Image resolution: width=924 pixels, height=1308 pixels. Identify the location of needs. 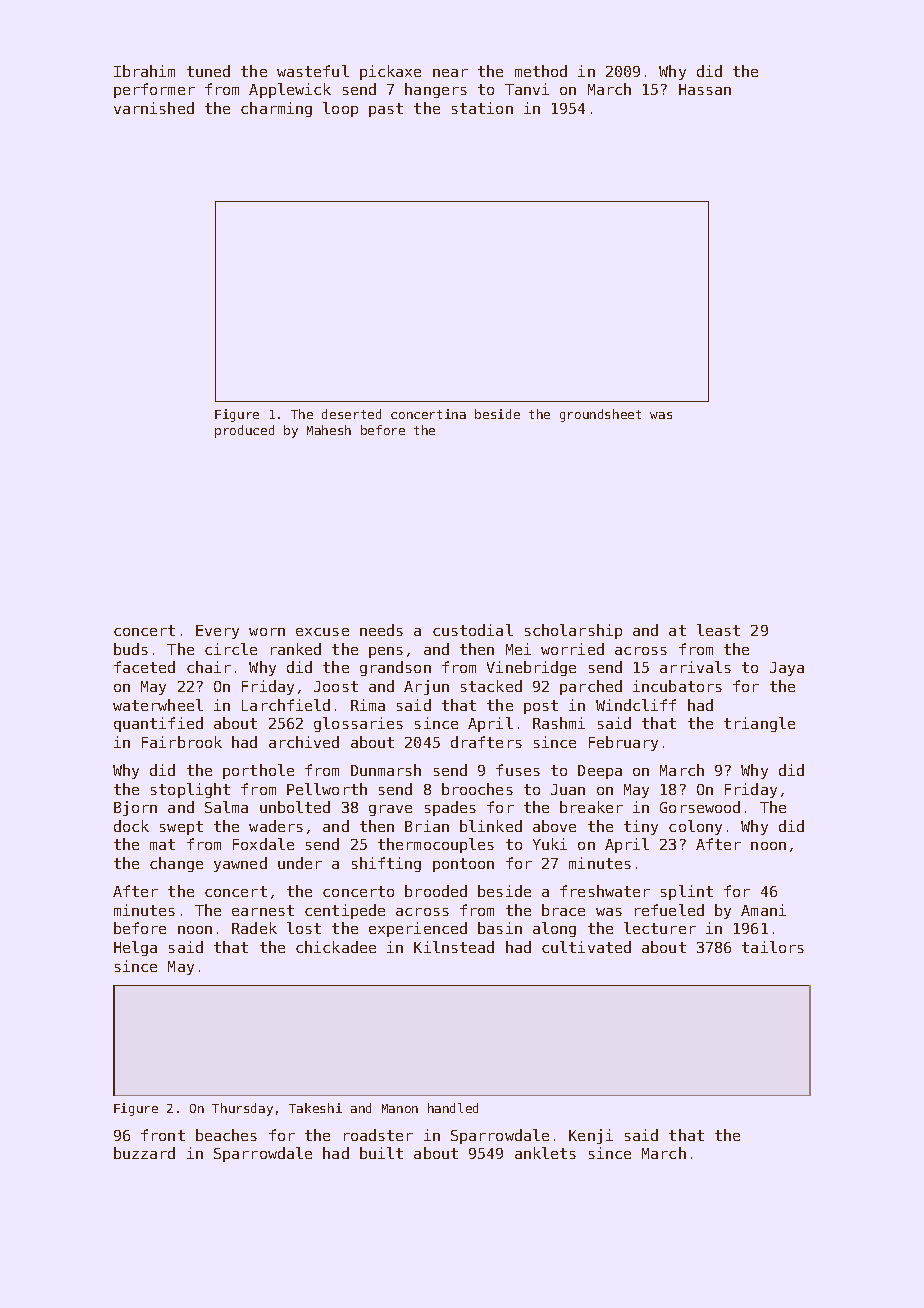
(381, 630).
